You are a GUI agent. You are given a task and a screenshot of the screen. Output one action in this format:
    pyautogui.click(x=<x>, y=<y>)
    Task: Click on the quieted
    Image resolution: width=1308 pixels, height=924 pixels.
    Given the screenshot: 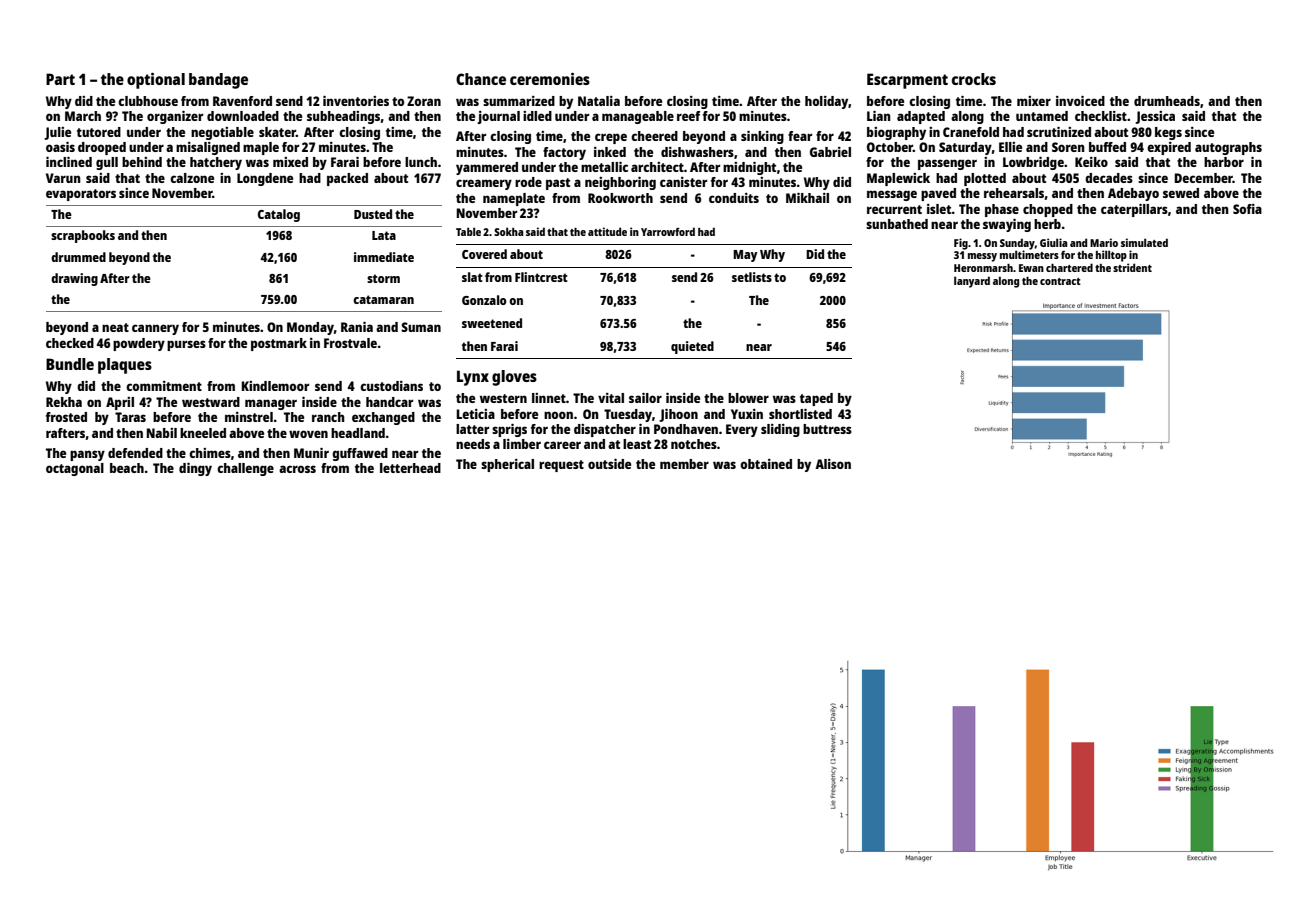 What is the action you would take?
    pyautogui.click(x=692, y=347)
